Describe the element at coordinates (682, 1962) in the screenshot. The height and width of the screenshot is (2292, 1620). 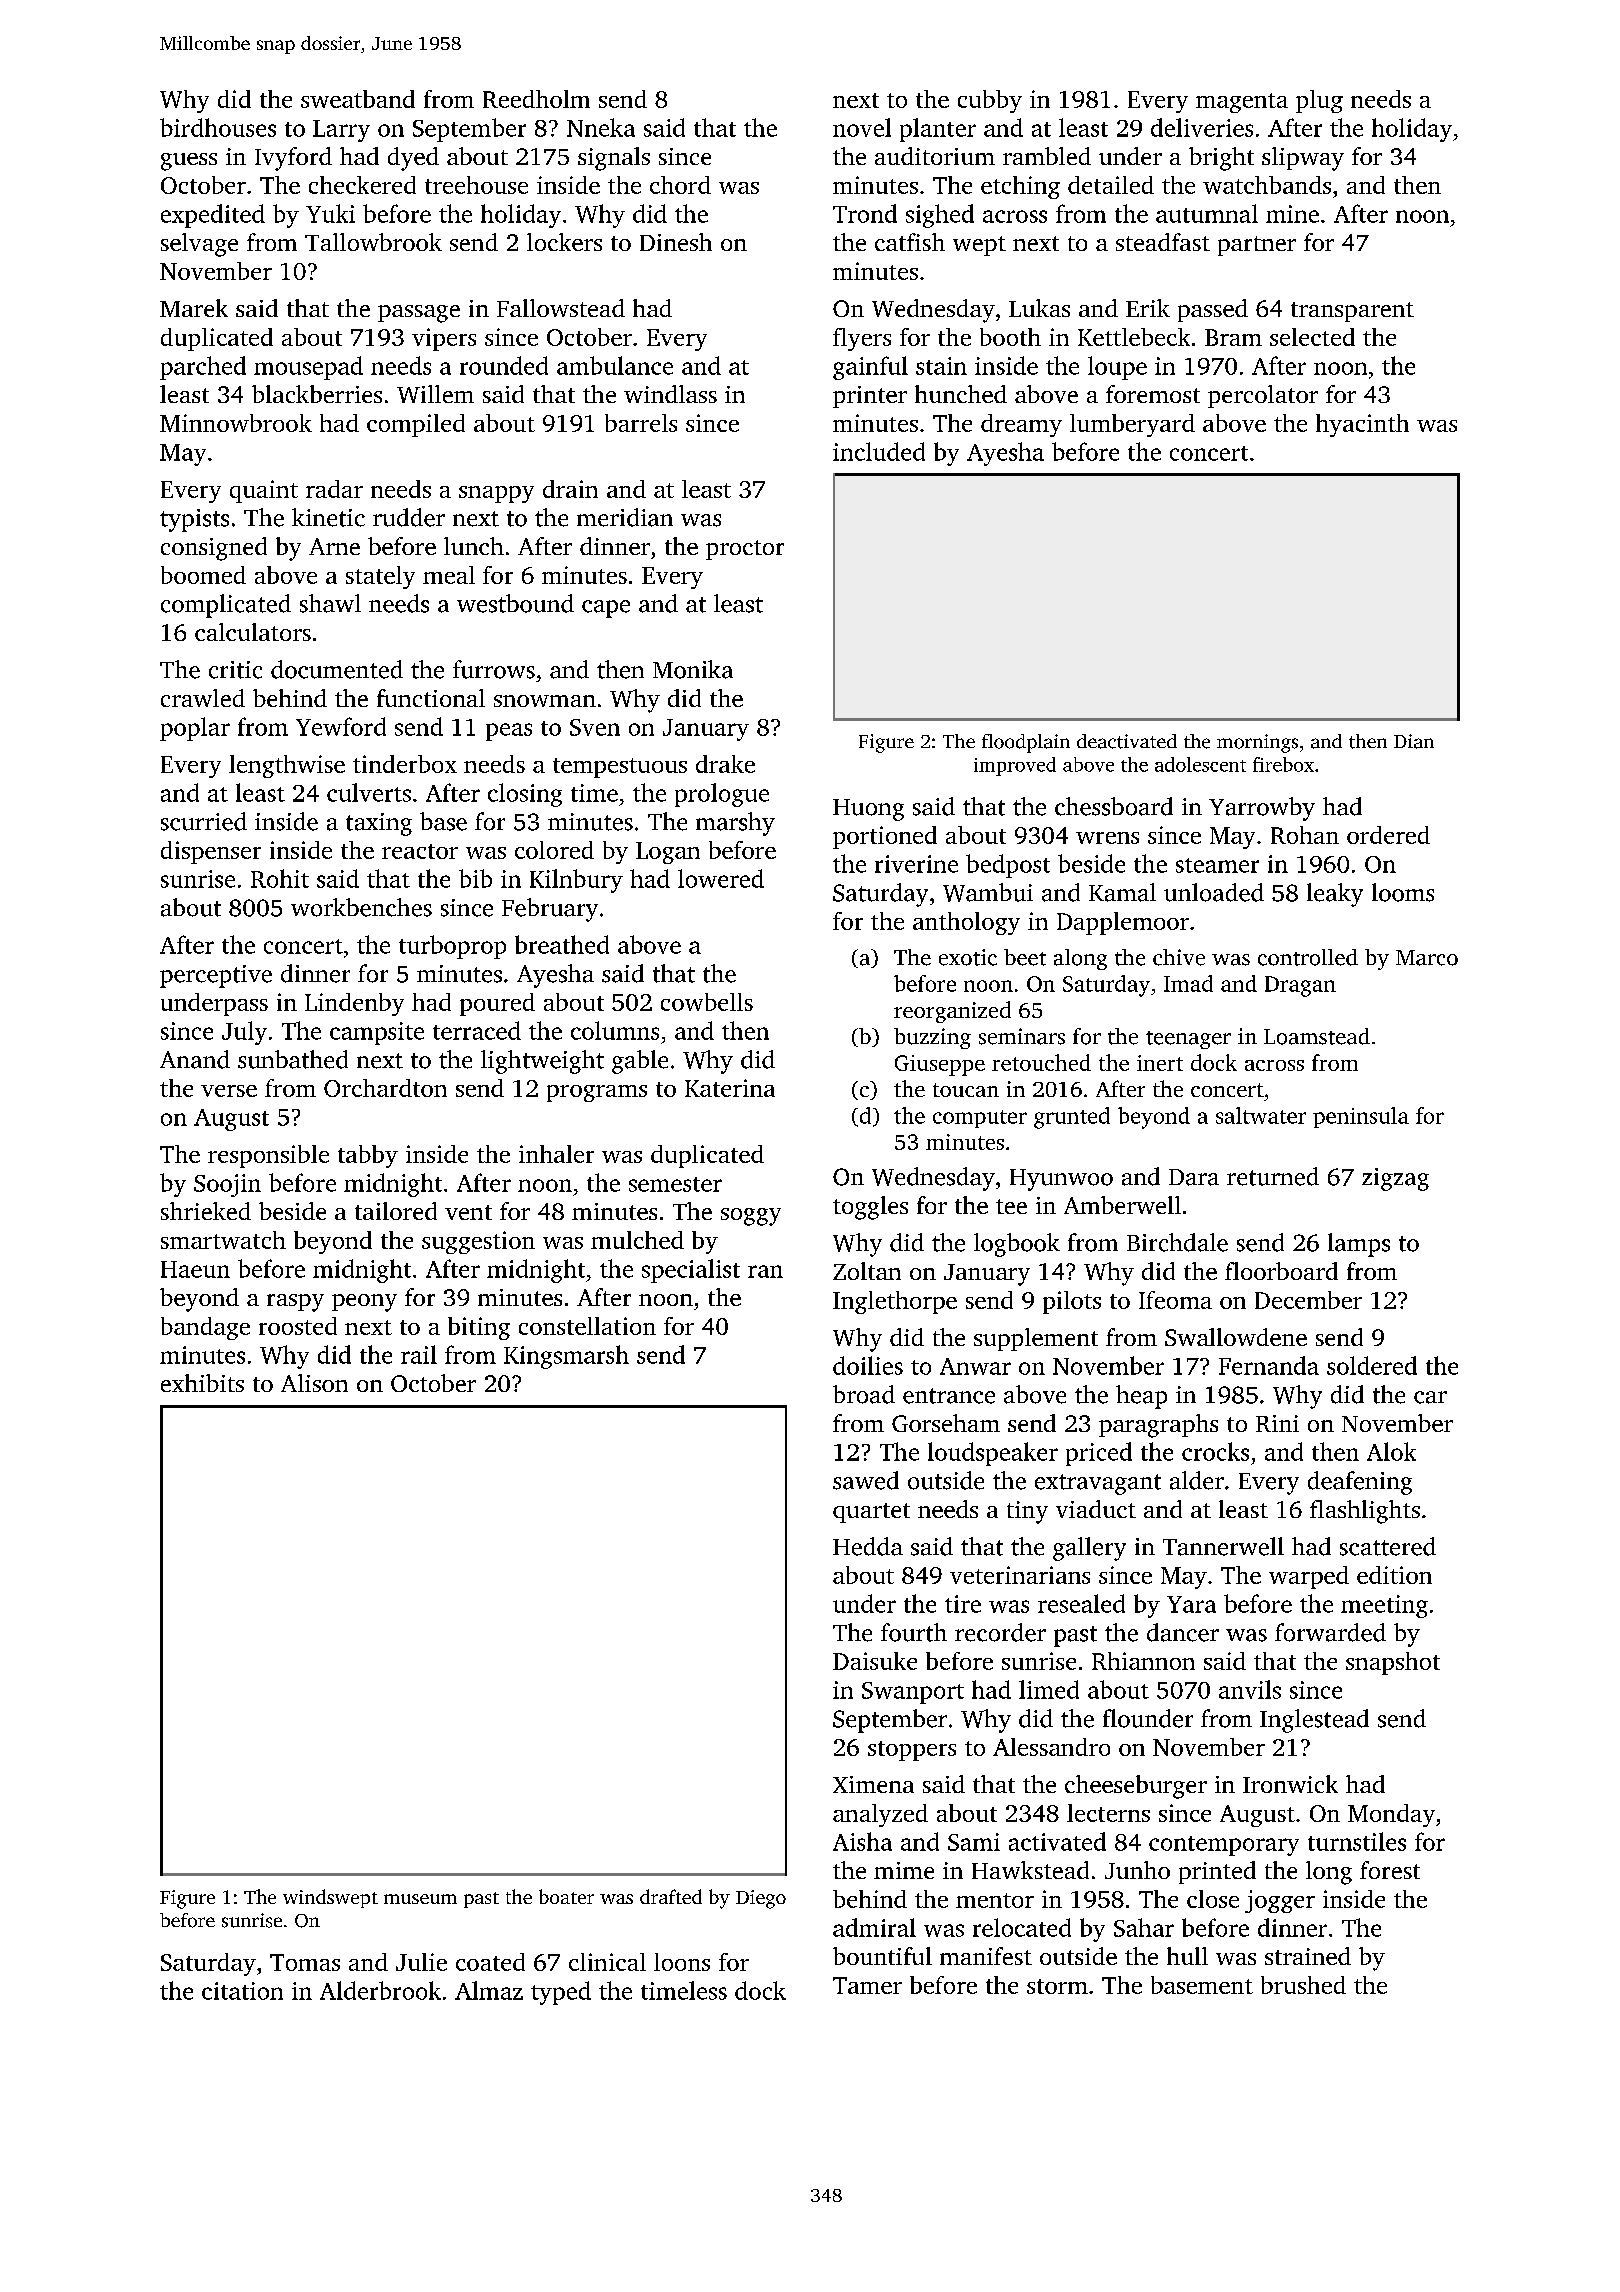
I see `loons` at that location.
